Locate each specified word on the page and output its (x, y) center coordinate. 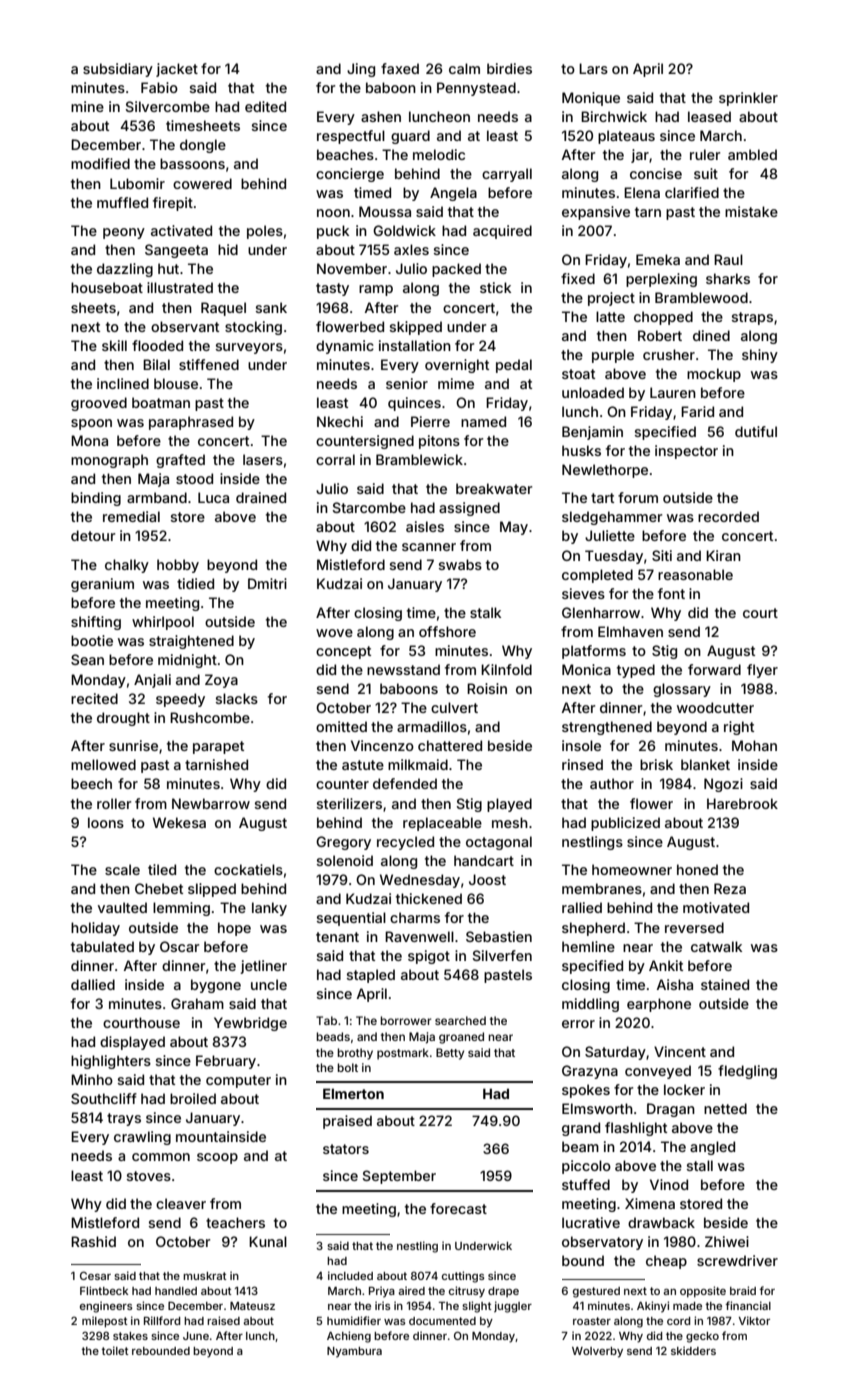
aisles (425, 526)
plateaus (626, 137)
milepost (105, 1322)
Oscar (179, 946)
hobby (178, 566)
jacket (177, 70)
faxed (400, 68)
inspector (686, 452)
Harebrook (742, 803)
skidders (693, 1350)
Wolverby (597, 1352)
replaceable (442, 824)
